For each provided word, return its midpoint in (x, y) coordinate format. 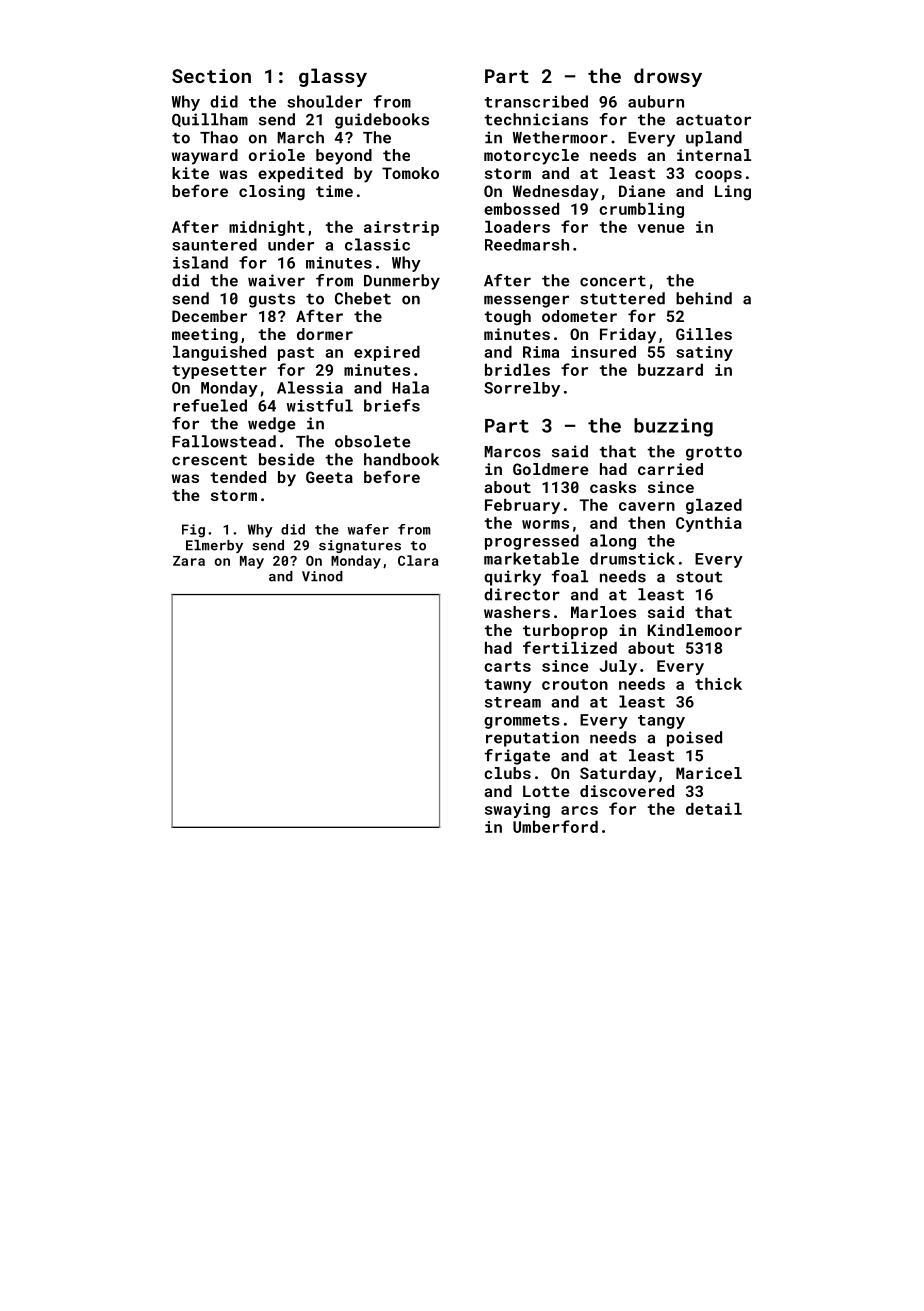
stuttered (622, 298)
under (291, 244)
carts (507, 666)
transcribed (536, 101)
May (252, 562)
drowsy (668, 77)
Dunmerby (402, 282)
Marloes (603, 612)
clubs (507, 773)
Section (211, 76)
